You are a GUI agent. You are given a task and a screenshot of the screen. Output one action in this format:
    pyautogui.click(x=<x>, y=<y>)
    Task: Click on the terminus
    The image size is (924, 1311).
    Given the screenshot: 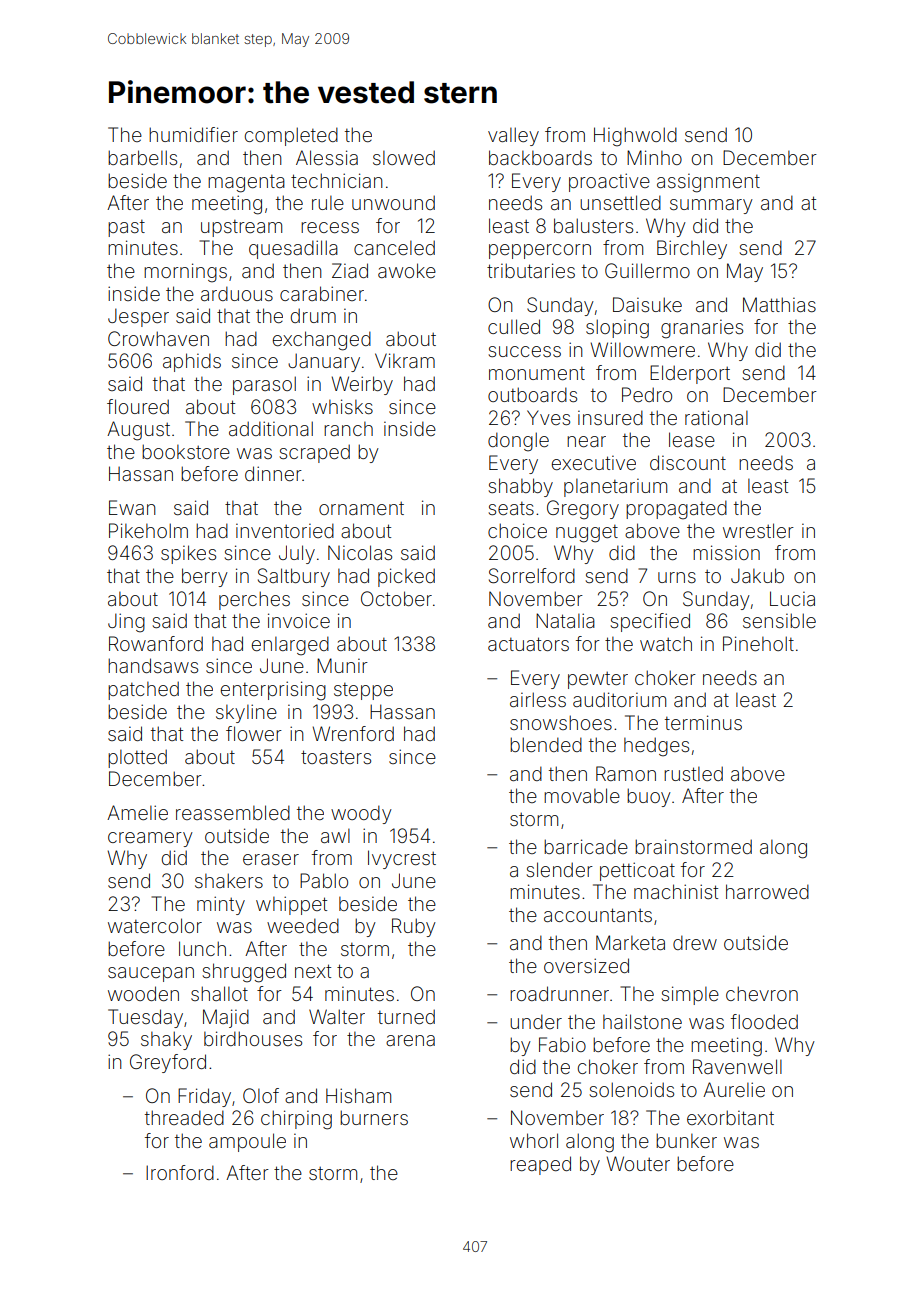 What is the action you would take?
    pyautogui.click(x=703, y=722)
